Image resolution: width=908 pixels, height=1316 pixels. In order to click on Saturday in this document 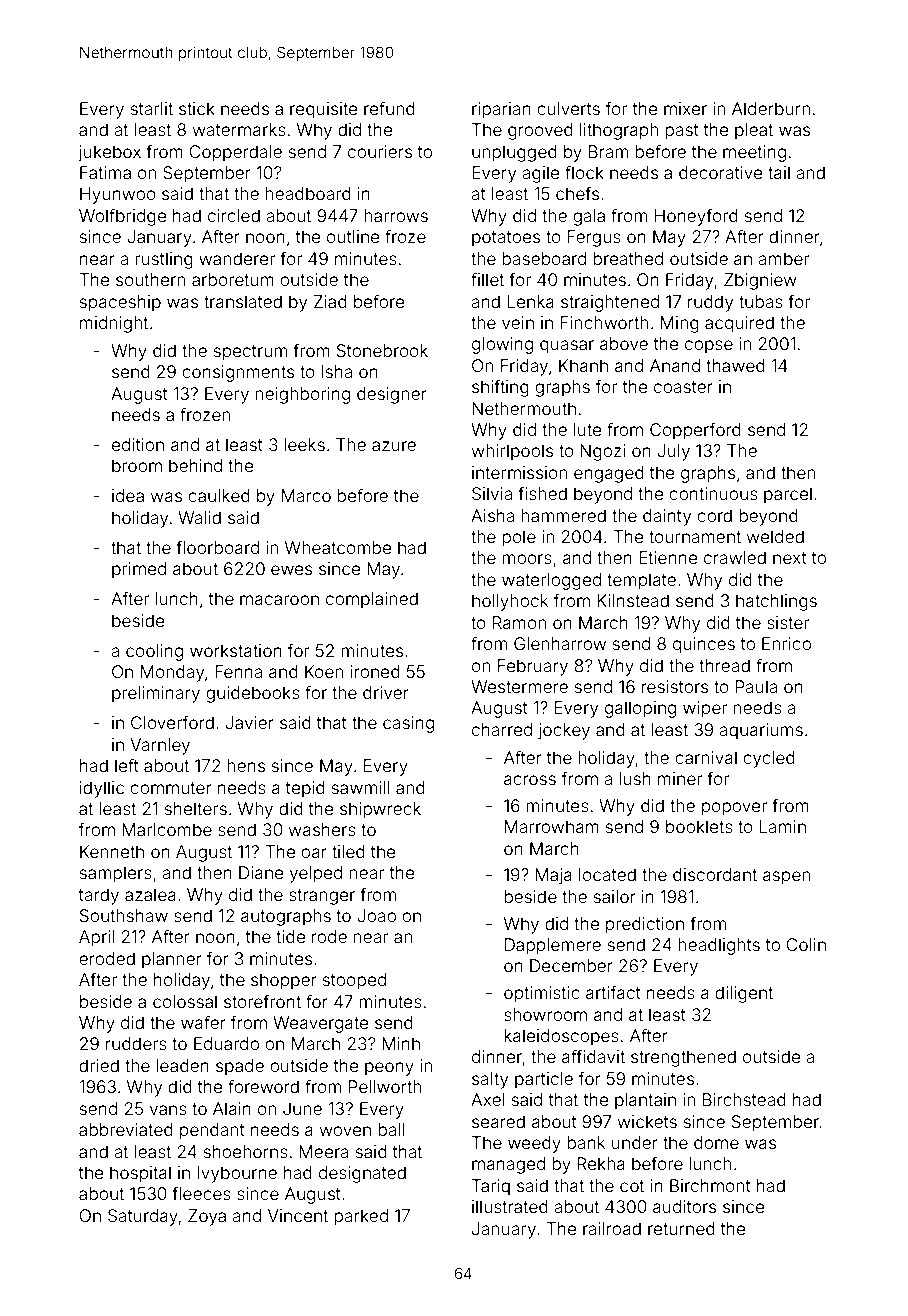, I will do `click(143, 1217)`.
